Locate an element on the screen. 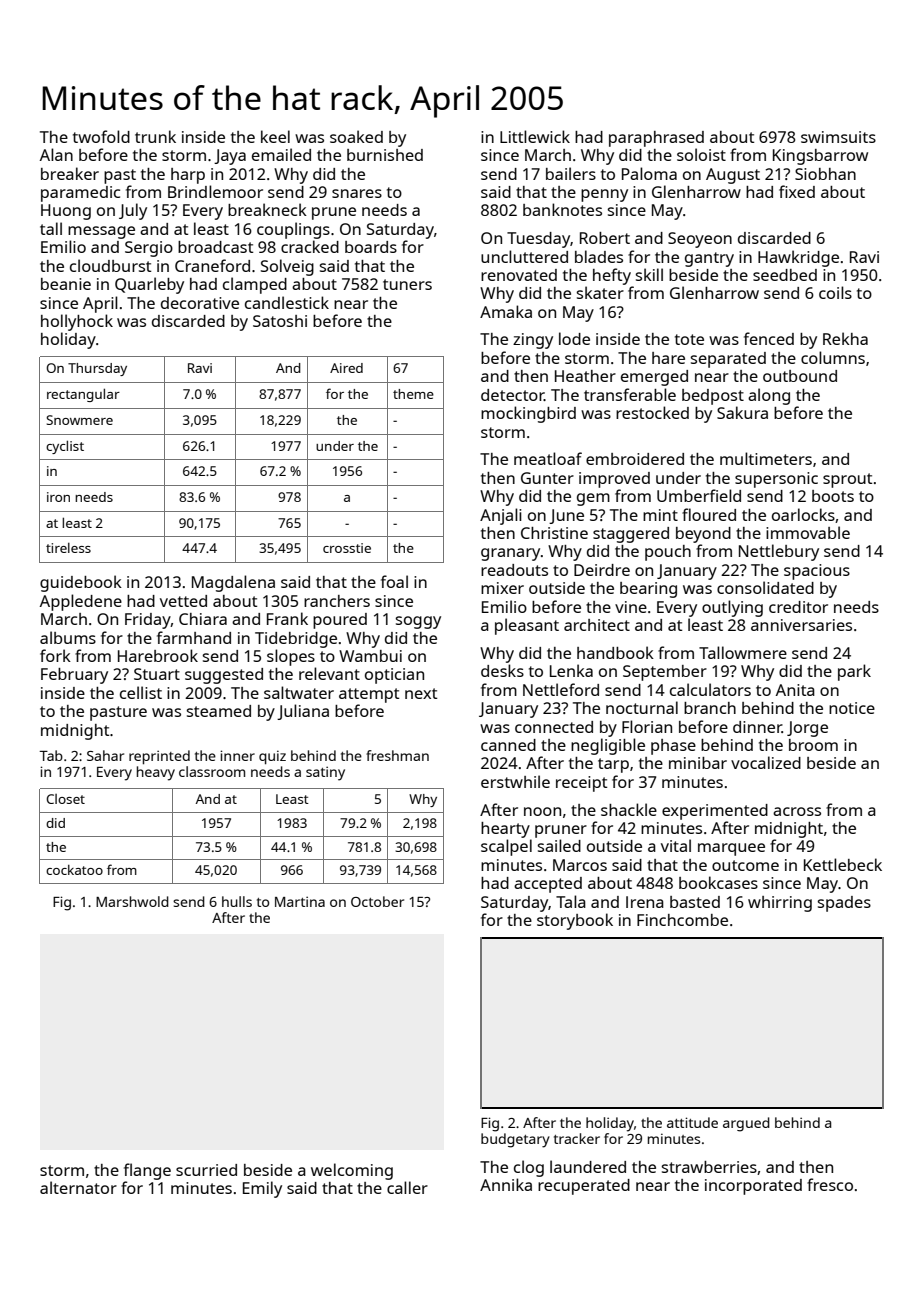 Image resolution: width=924 pixels, height=1308 pixels. spades is located at coordinates (844, 904).
